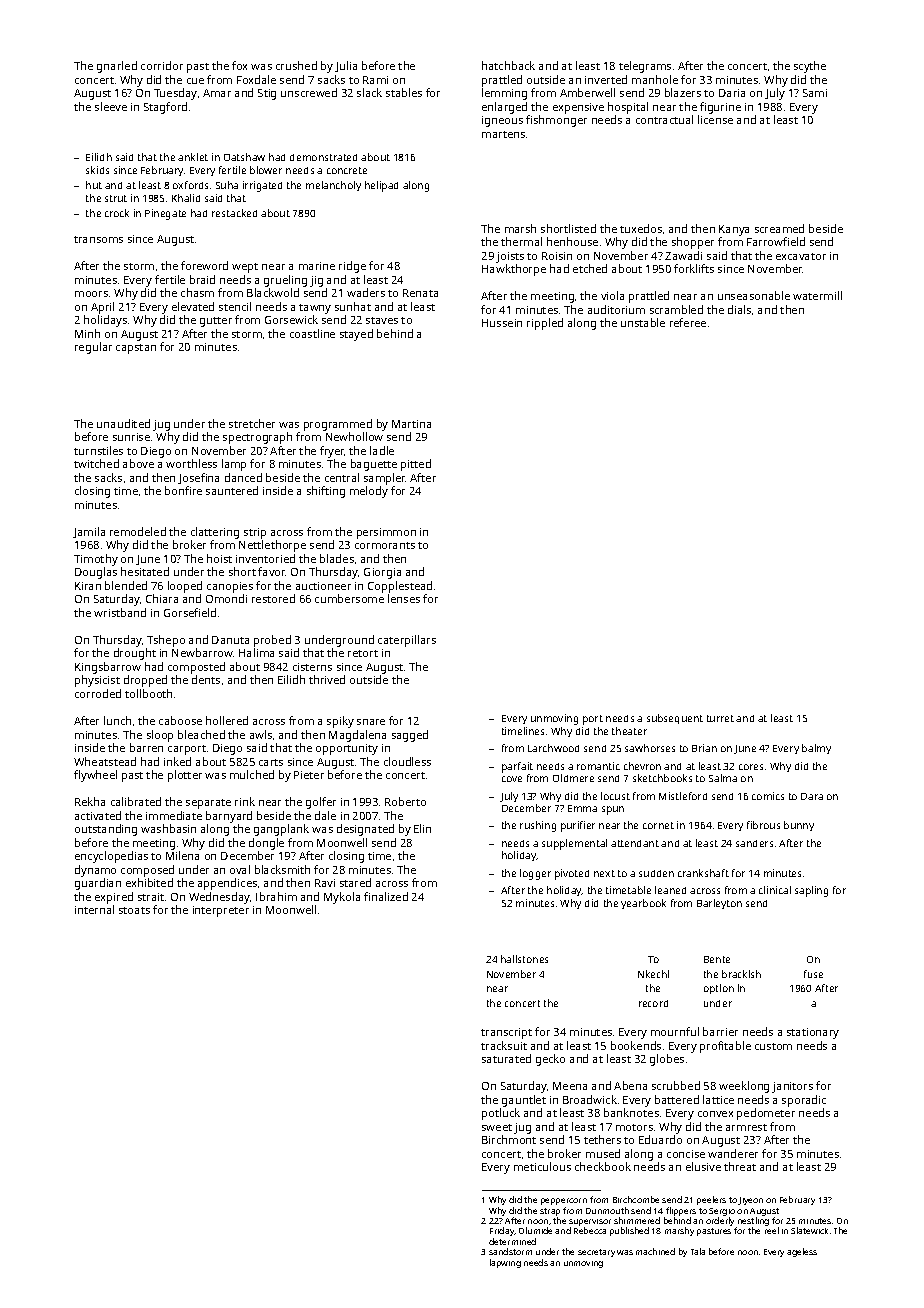  I want to click on stables, so click(404, 92).
